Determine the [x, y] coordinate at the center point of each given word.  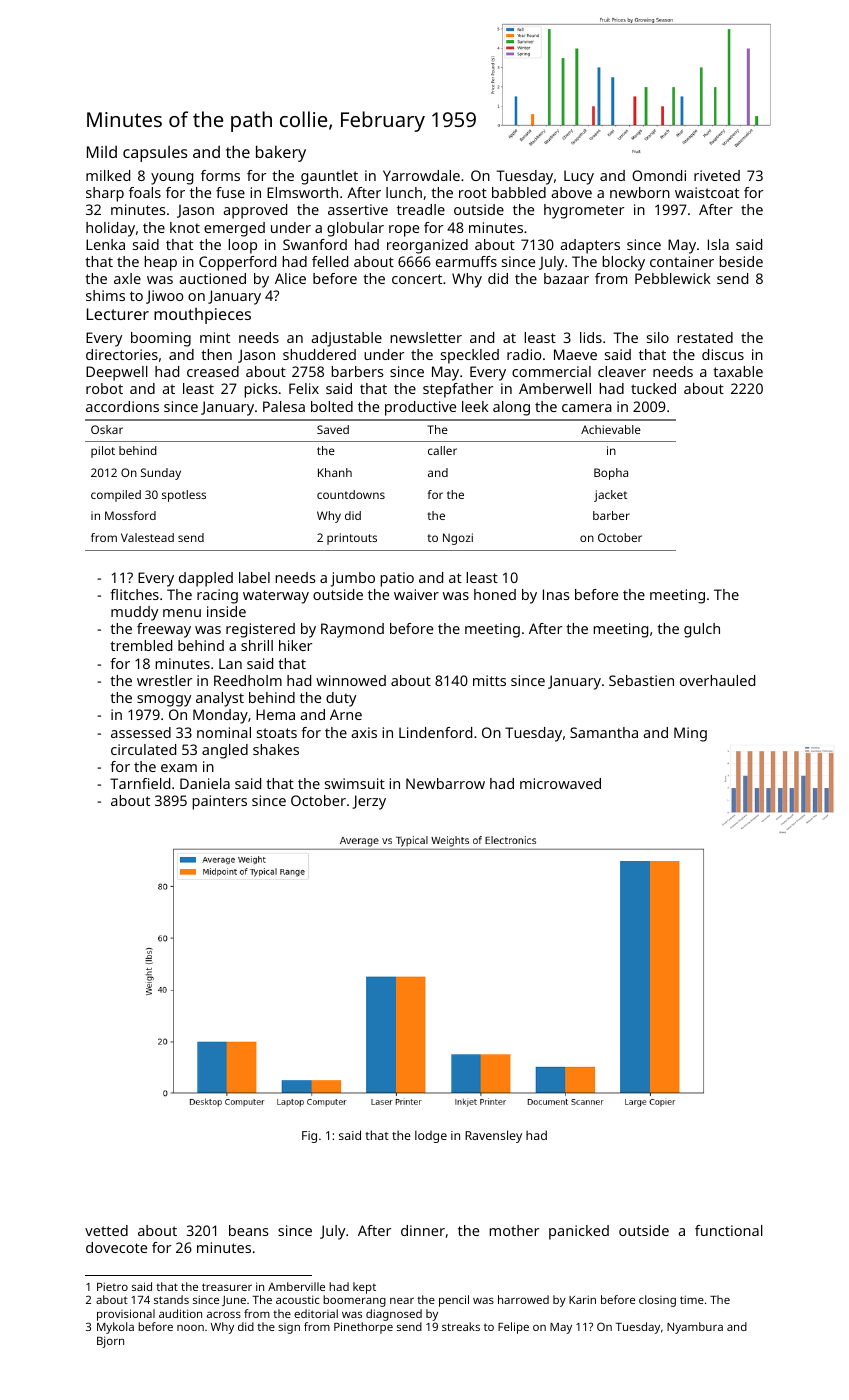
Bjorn [110, 1342]
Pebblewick [673, 278]
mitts [489, 680]
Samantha [604, 732]
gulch [702, 630]
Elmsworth [302, 192]
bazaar [566, 278]
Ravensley [493, 1136]
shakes [276, 749]
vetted [106, 1230]
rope [404, 231]
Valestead [147, 537]
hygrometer [584, 211]
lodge [431, 1136]
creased [213, 371]
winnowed [351, 680]
